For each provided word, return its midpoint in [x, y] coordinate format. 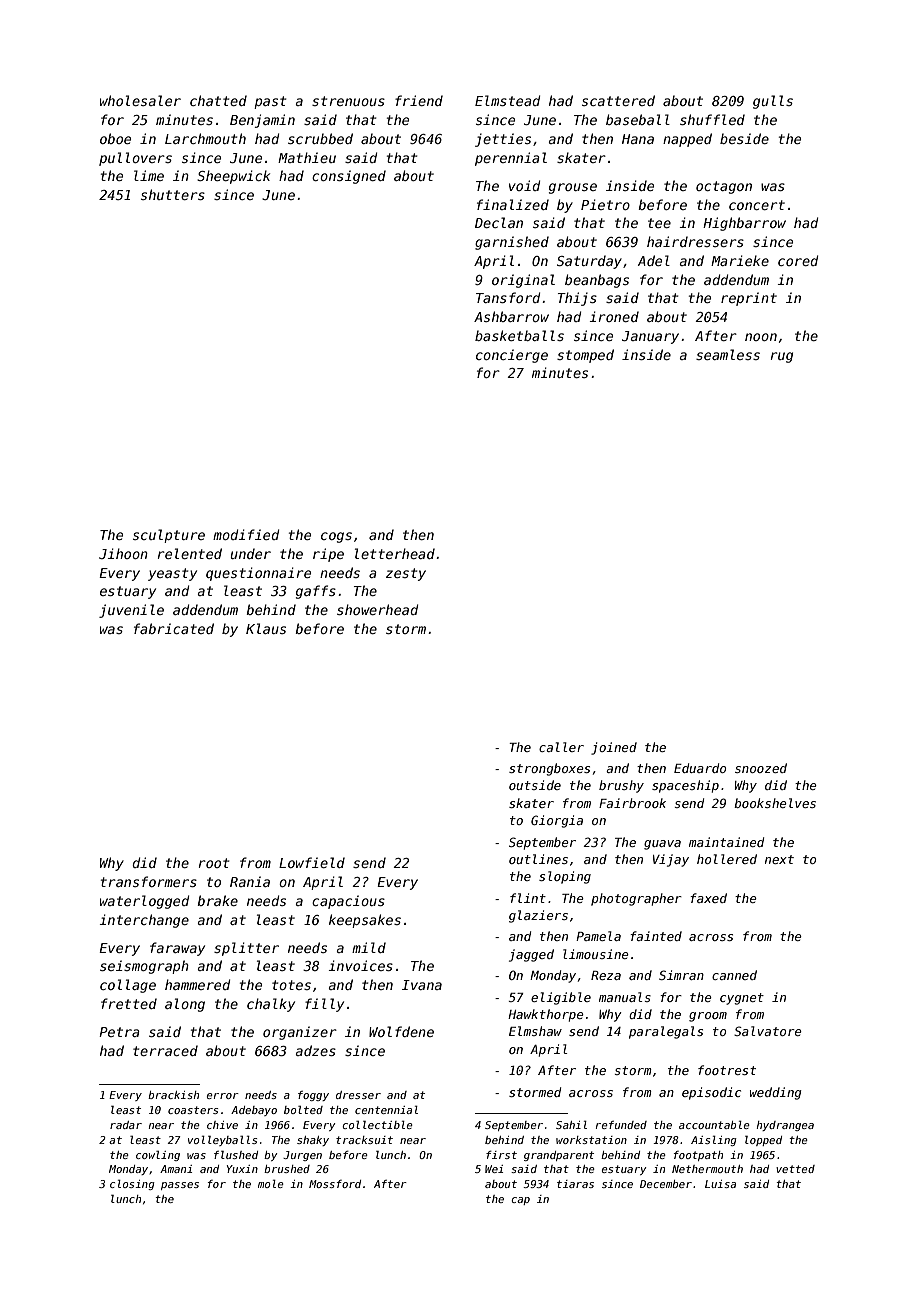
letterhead [395, 553]
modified [246, 534]
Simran [681, 975]
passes [180, 1186]
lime [149, 175]
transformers [149, 881]
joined [614, 748]
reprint [749, 299]
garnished [512, 243]
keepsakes [365, 921]
